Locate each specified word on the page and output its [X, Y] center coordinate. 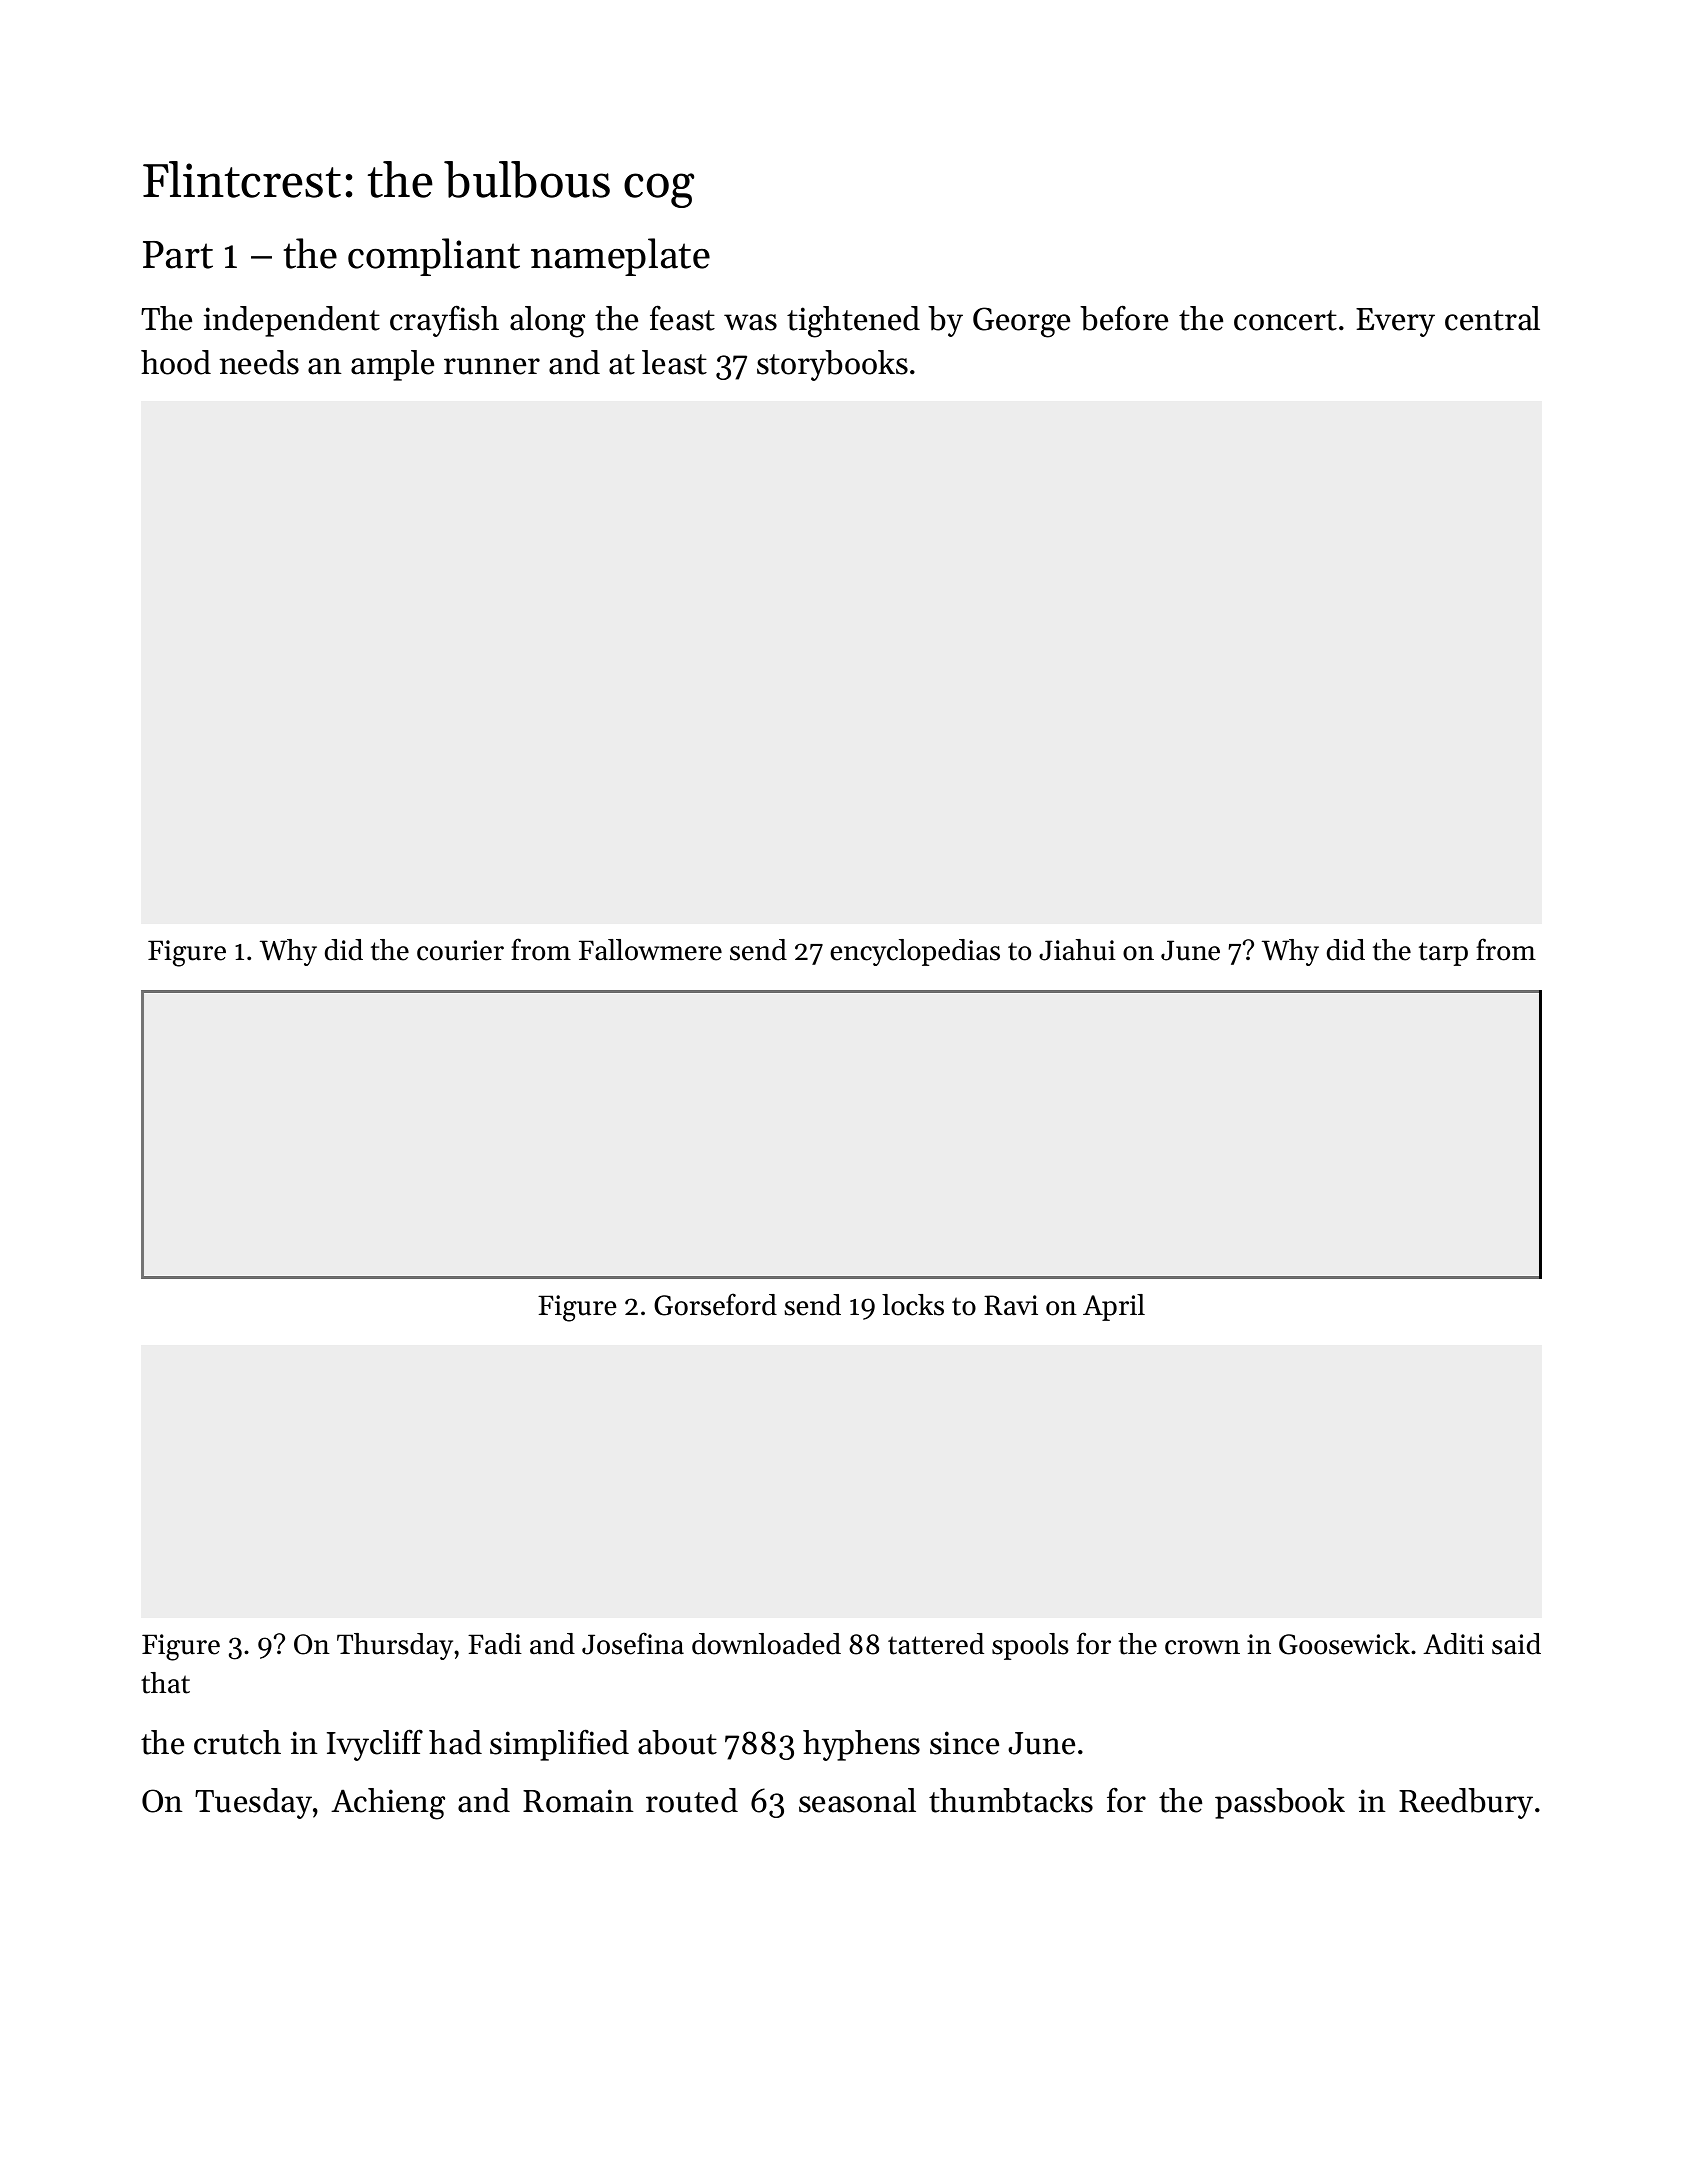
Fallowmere [650, 950]
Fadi [495, 1644]
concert [1285, 320]
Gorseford [715, 1304]
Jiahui [1077, 950]
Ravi [1011, 1305]
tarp [1443, 954]
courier [460, 950]
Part [178, 255]
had [455, 1742]
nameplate [620, 257]
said [1516, 1644]
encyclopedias [915, 952]
